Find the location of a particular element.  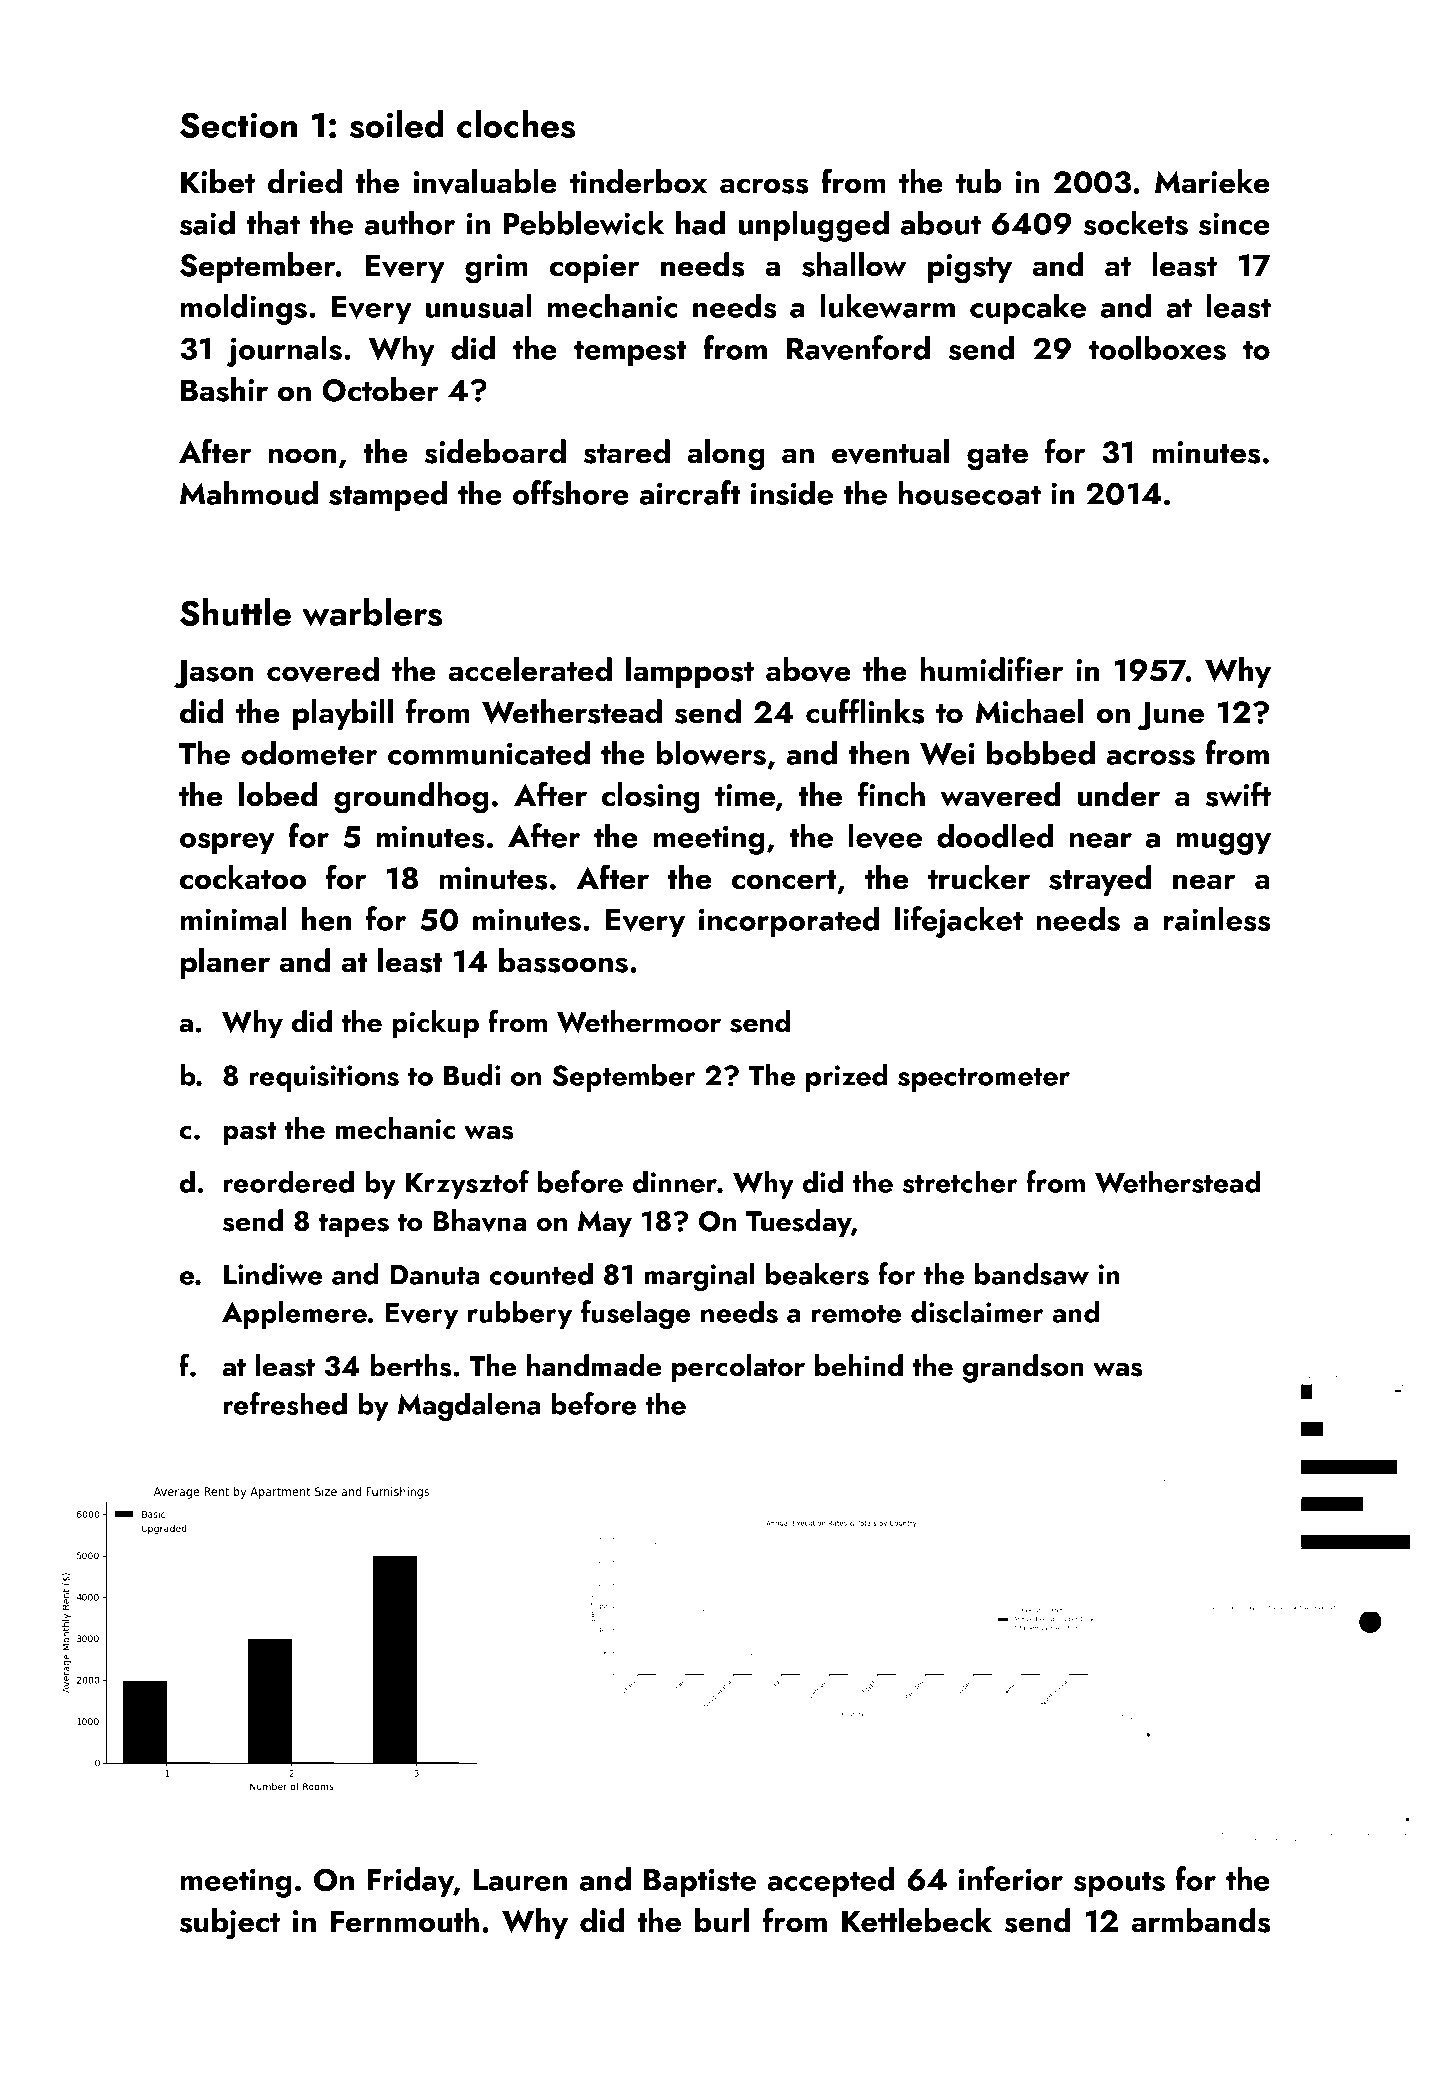

handmade is located at coordinates (594, 1365).
